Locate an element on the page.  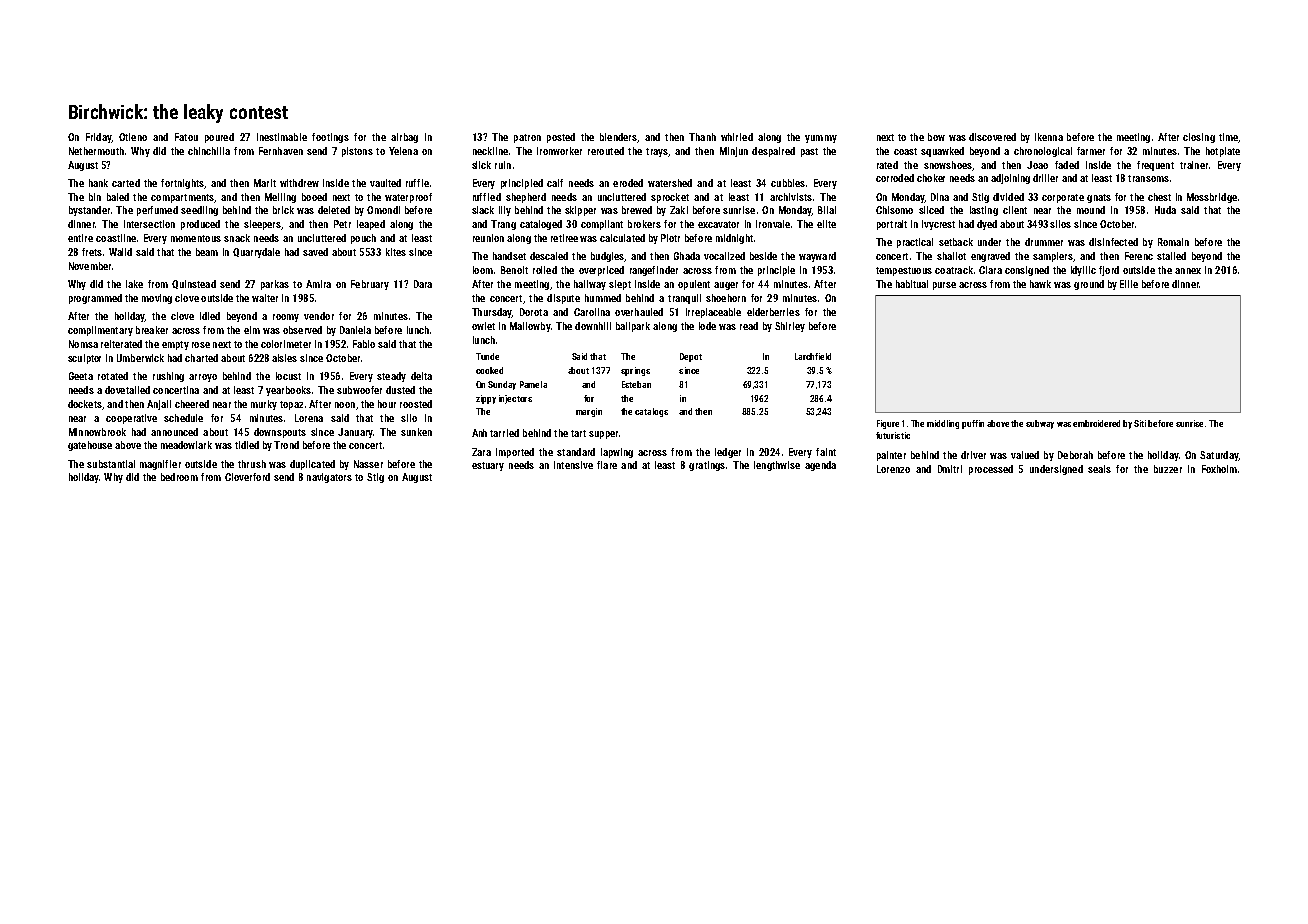
retiree is located at coordinates (564, 238).
